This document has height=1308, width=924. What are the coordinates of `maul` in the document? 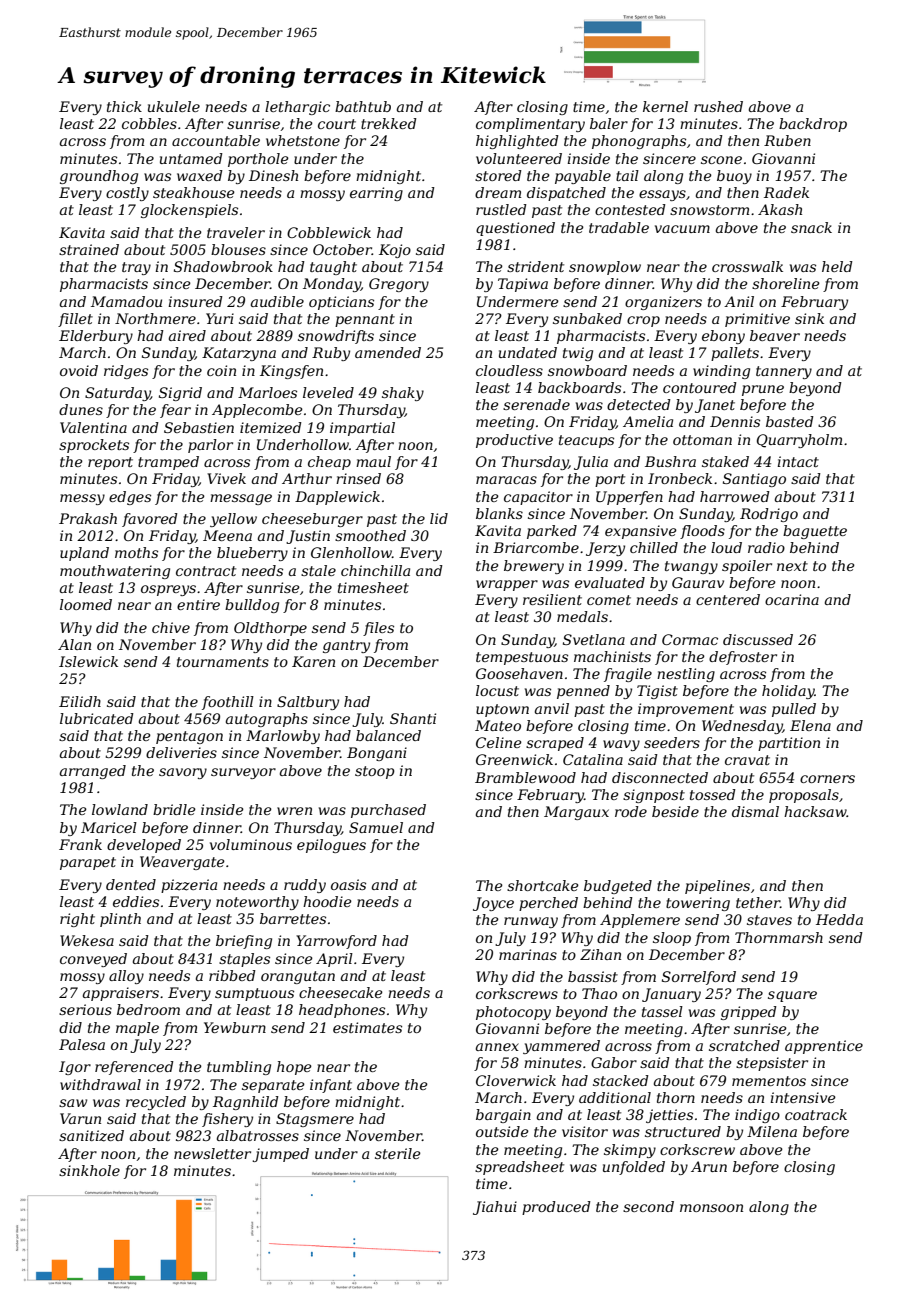 It's located at (373, 461).
